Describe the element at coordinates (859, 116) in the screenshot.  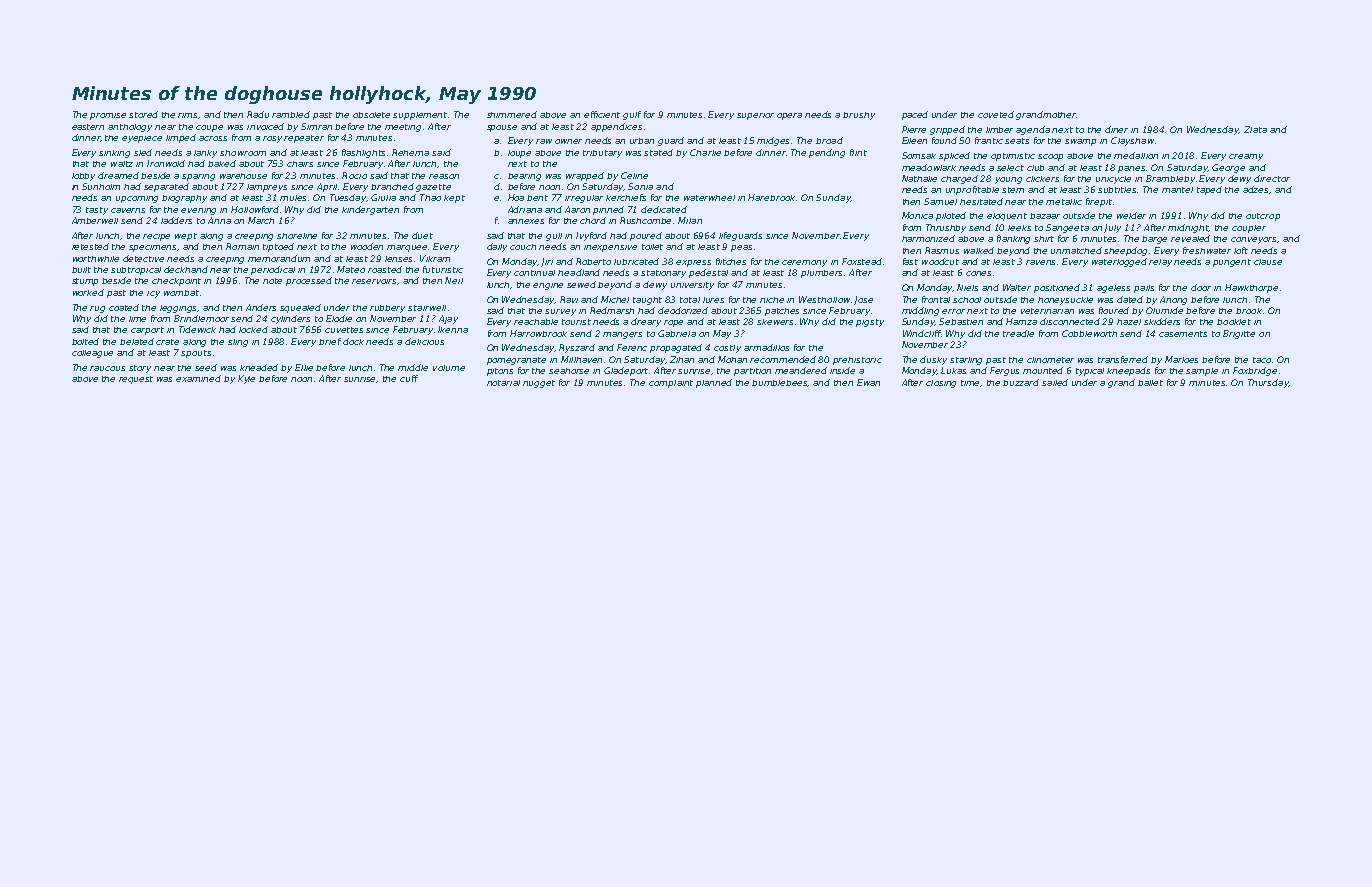
I see `brushy` at that location.
